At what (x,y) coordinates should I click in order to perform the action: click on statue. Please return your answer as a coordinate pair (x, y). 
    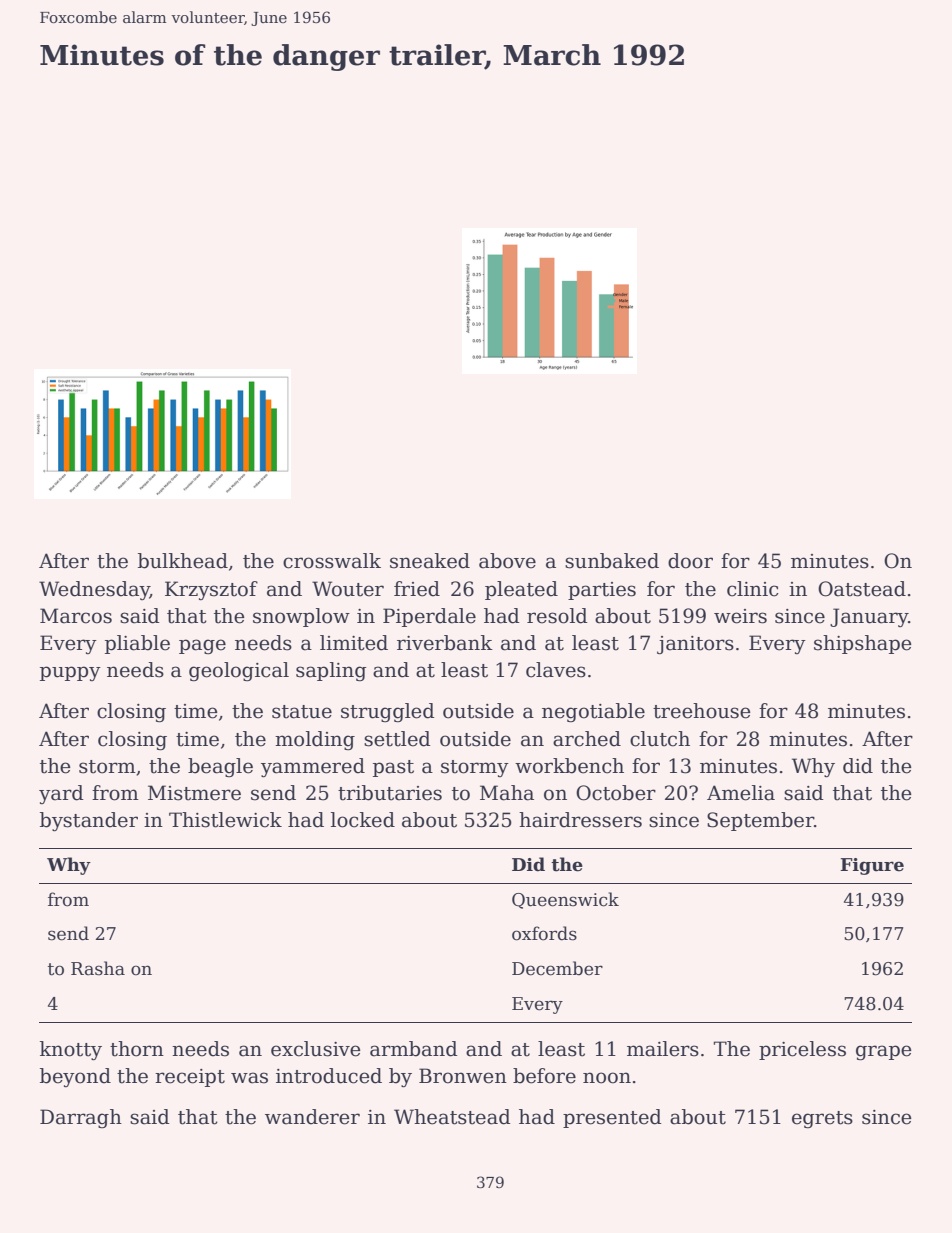
    Looking at the image, I should click on (302, 712).
